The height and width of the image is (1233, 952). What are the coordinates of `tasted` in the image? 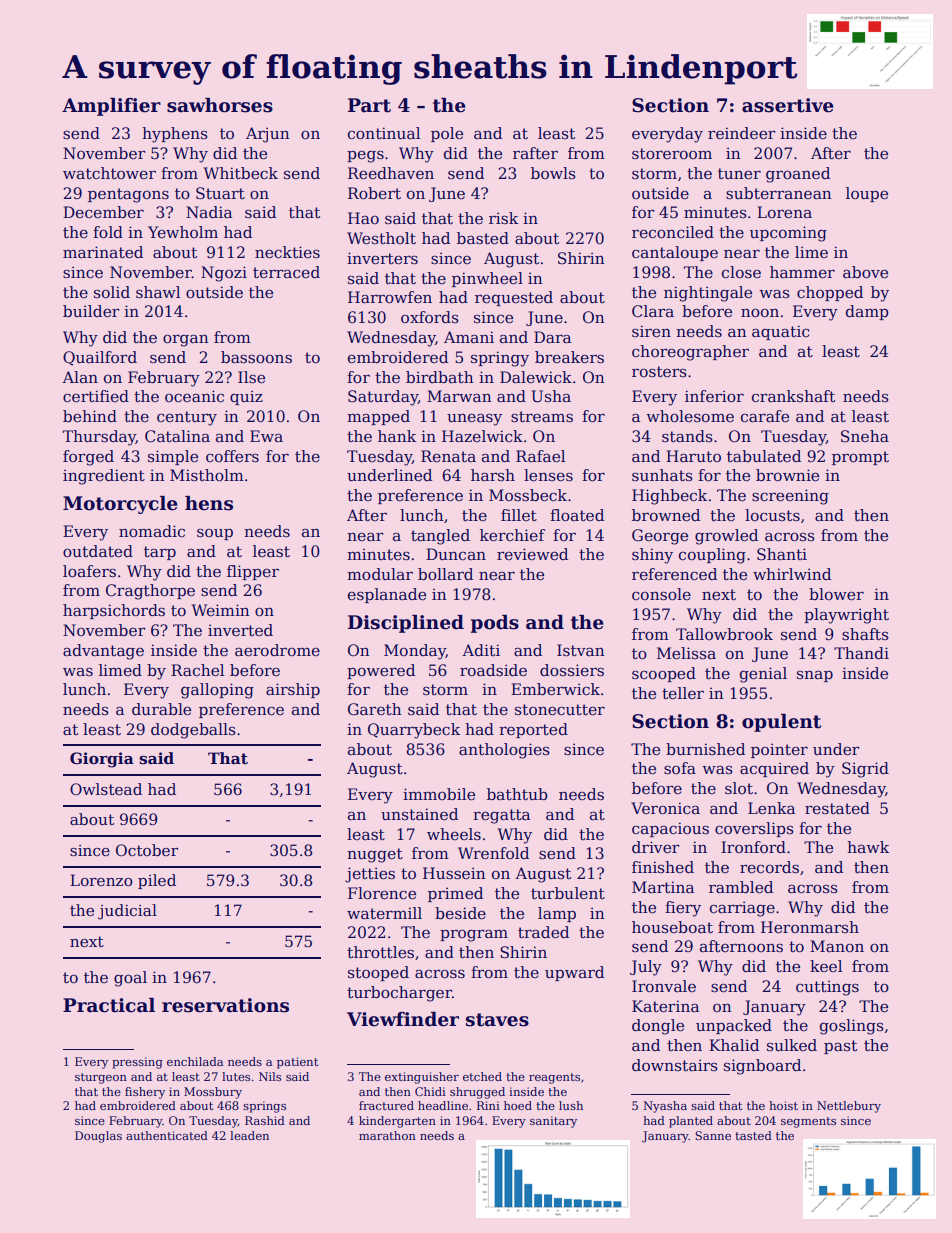 It's located at (753, 1135).
